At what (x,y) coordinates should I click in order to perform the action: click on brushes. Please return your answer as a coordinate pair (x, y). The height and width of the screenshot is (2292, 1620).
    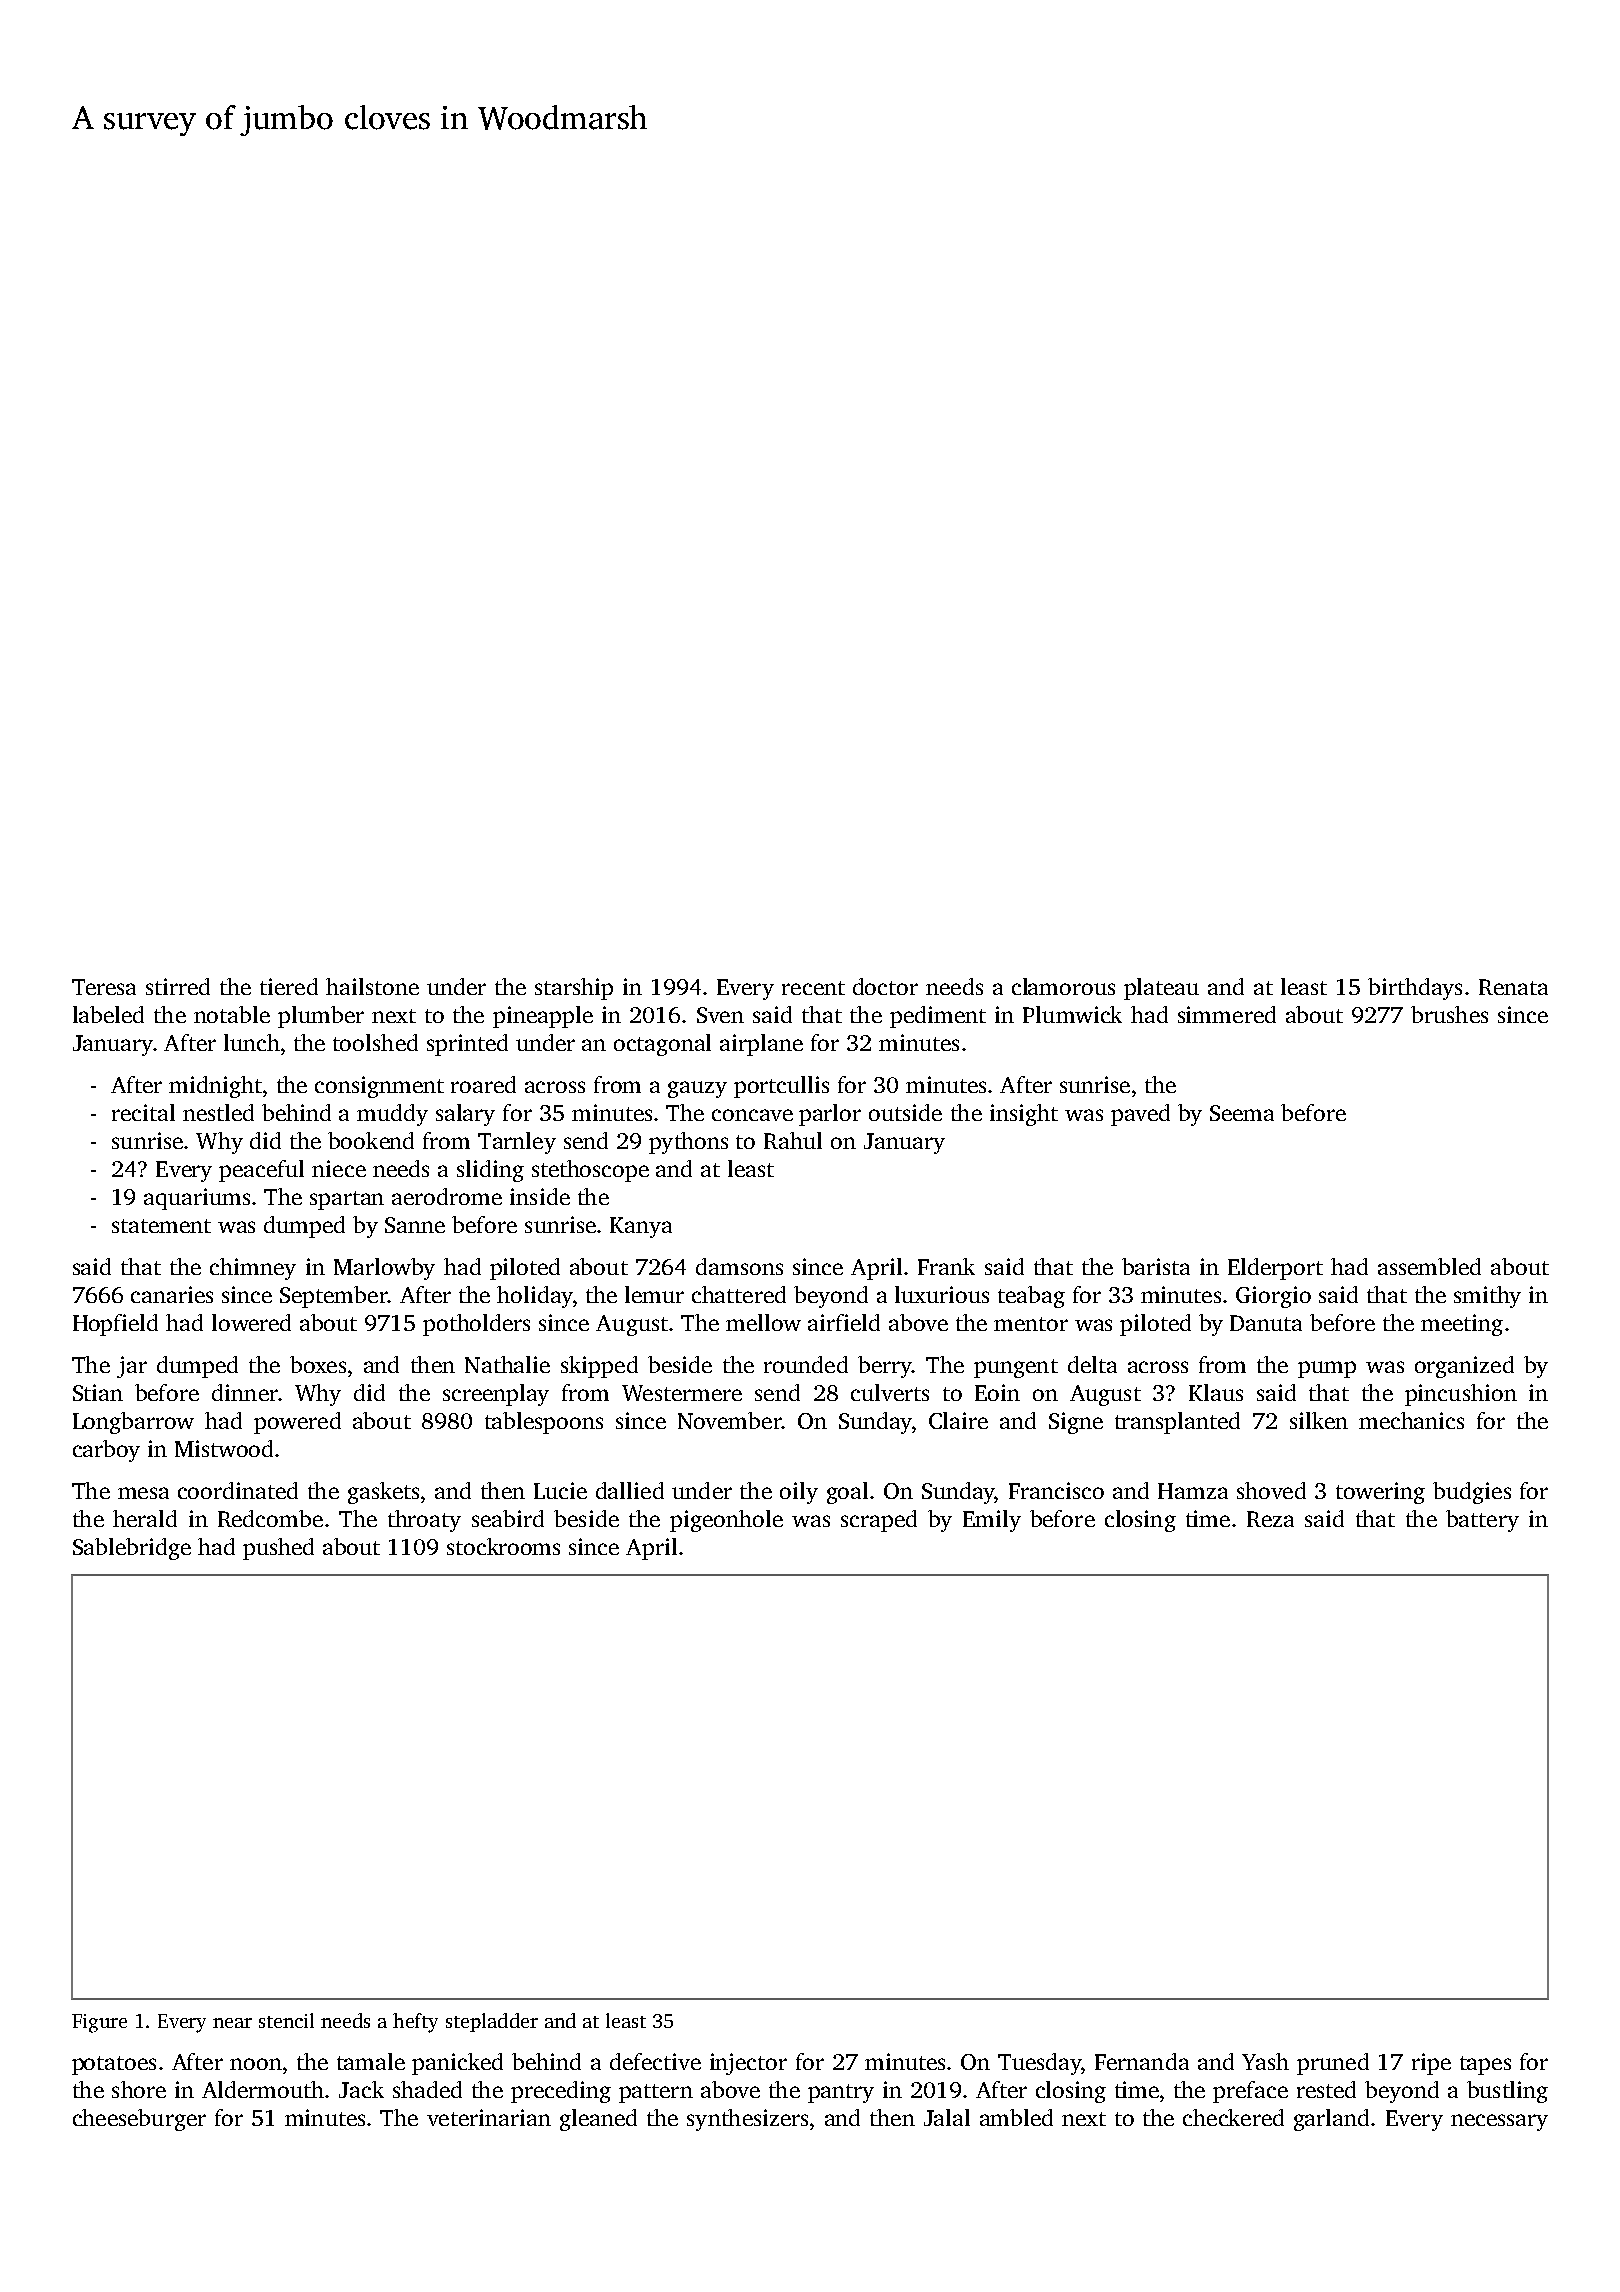
    Looking at the image, I should click on (1449, 1014).
